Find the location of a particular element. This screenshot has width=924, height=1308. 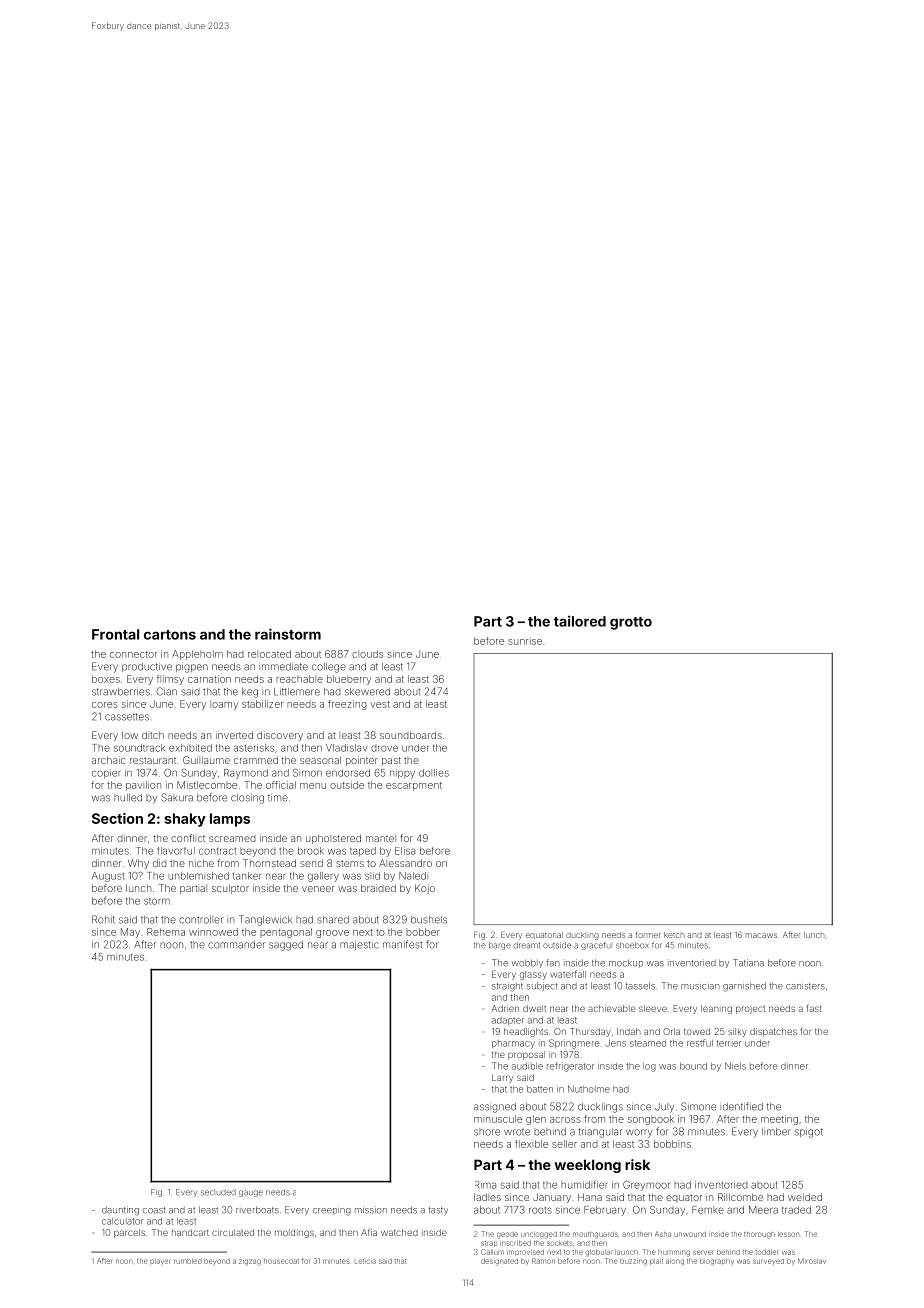

Ramon is located at coordinates (543, 1261).
